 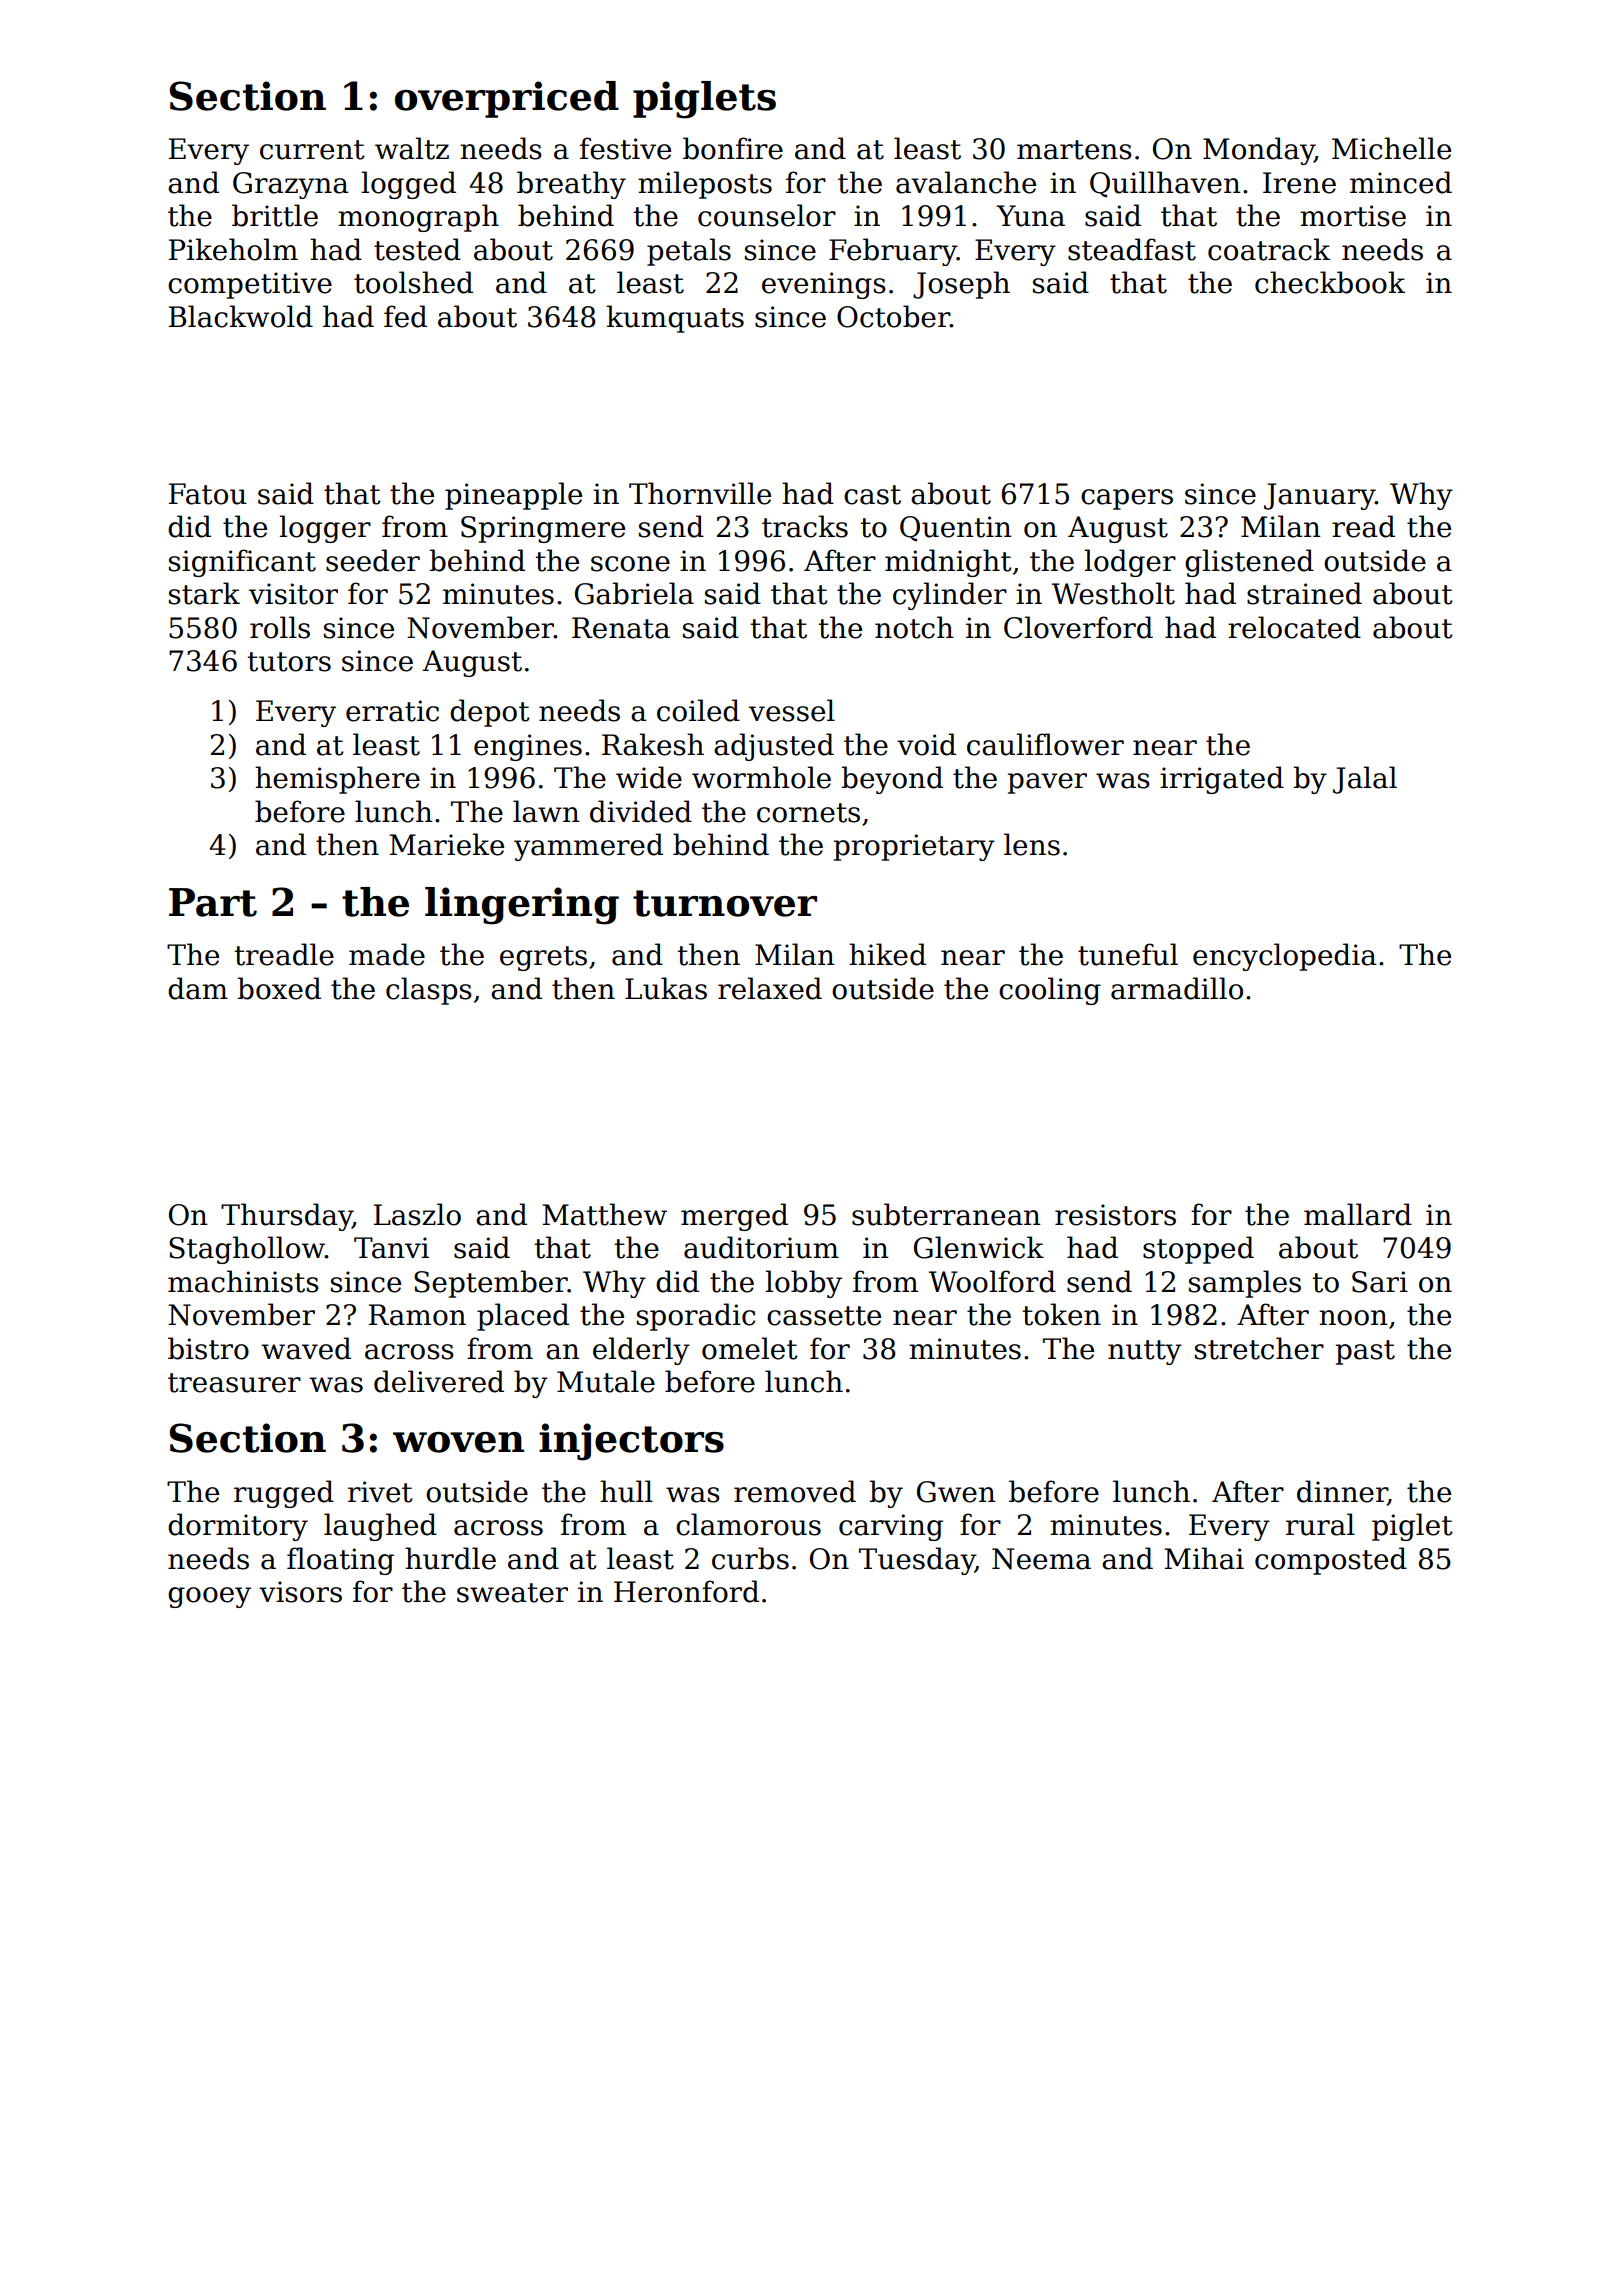 I want to click on overpriced, so click(x=507, y=99).
